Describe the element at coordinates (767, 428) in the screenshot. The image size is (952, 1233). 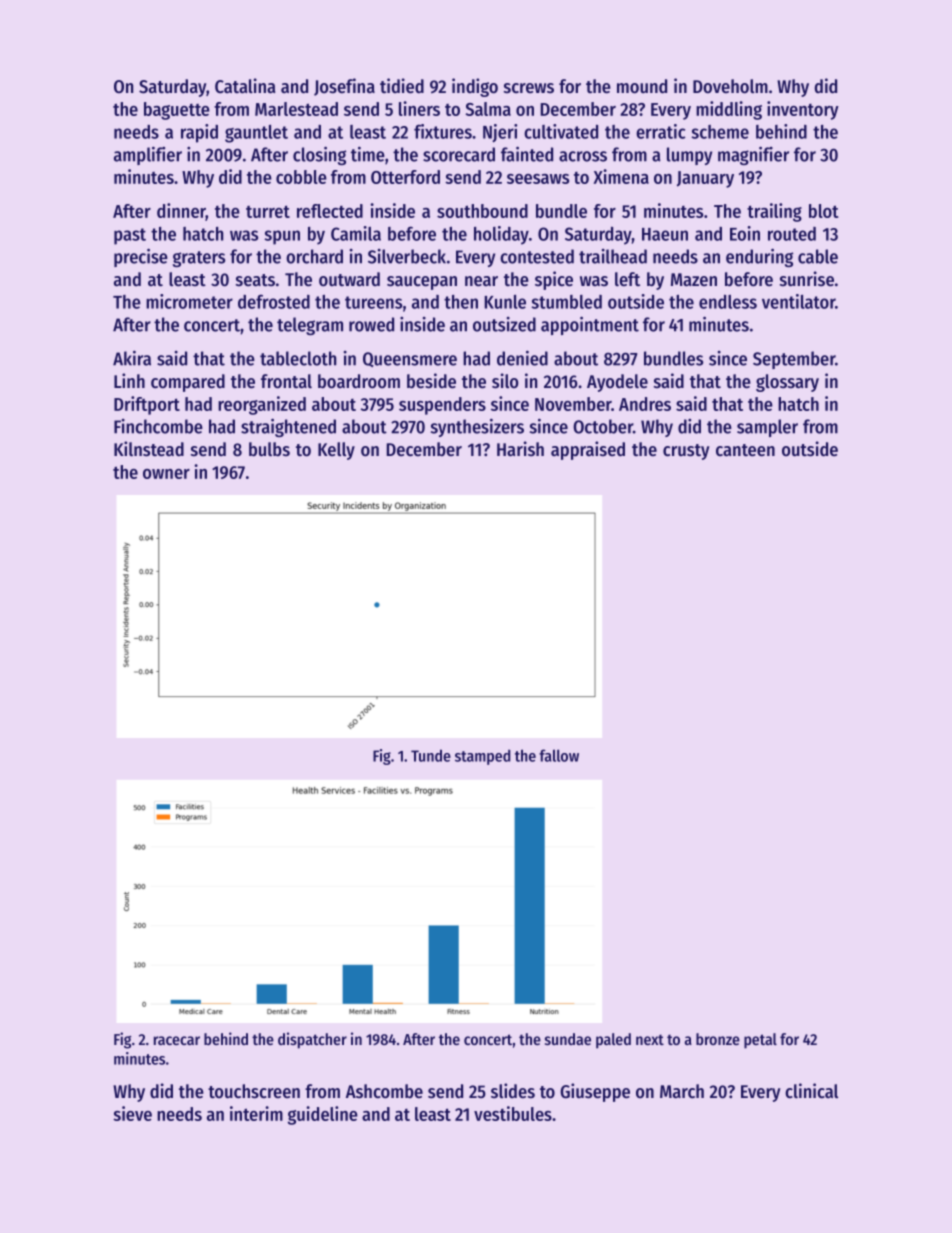
I see `sampler` at that location.
